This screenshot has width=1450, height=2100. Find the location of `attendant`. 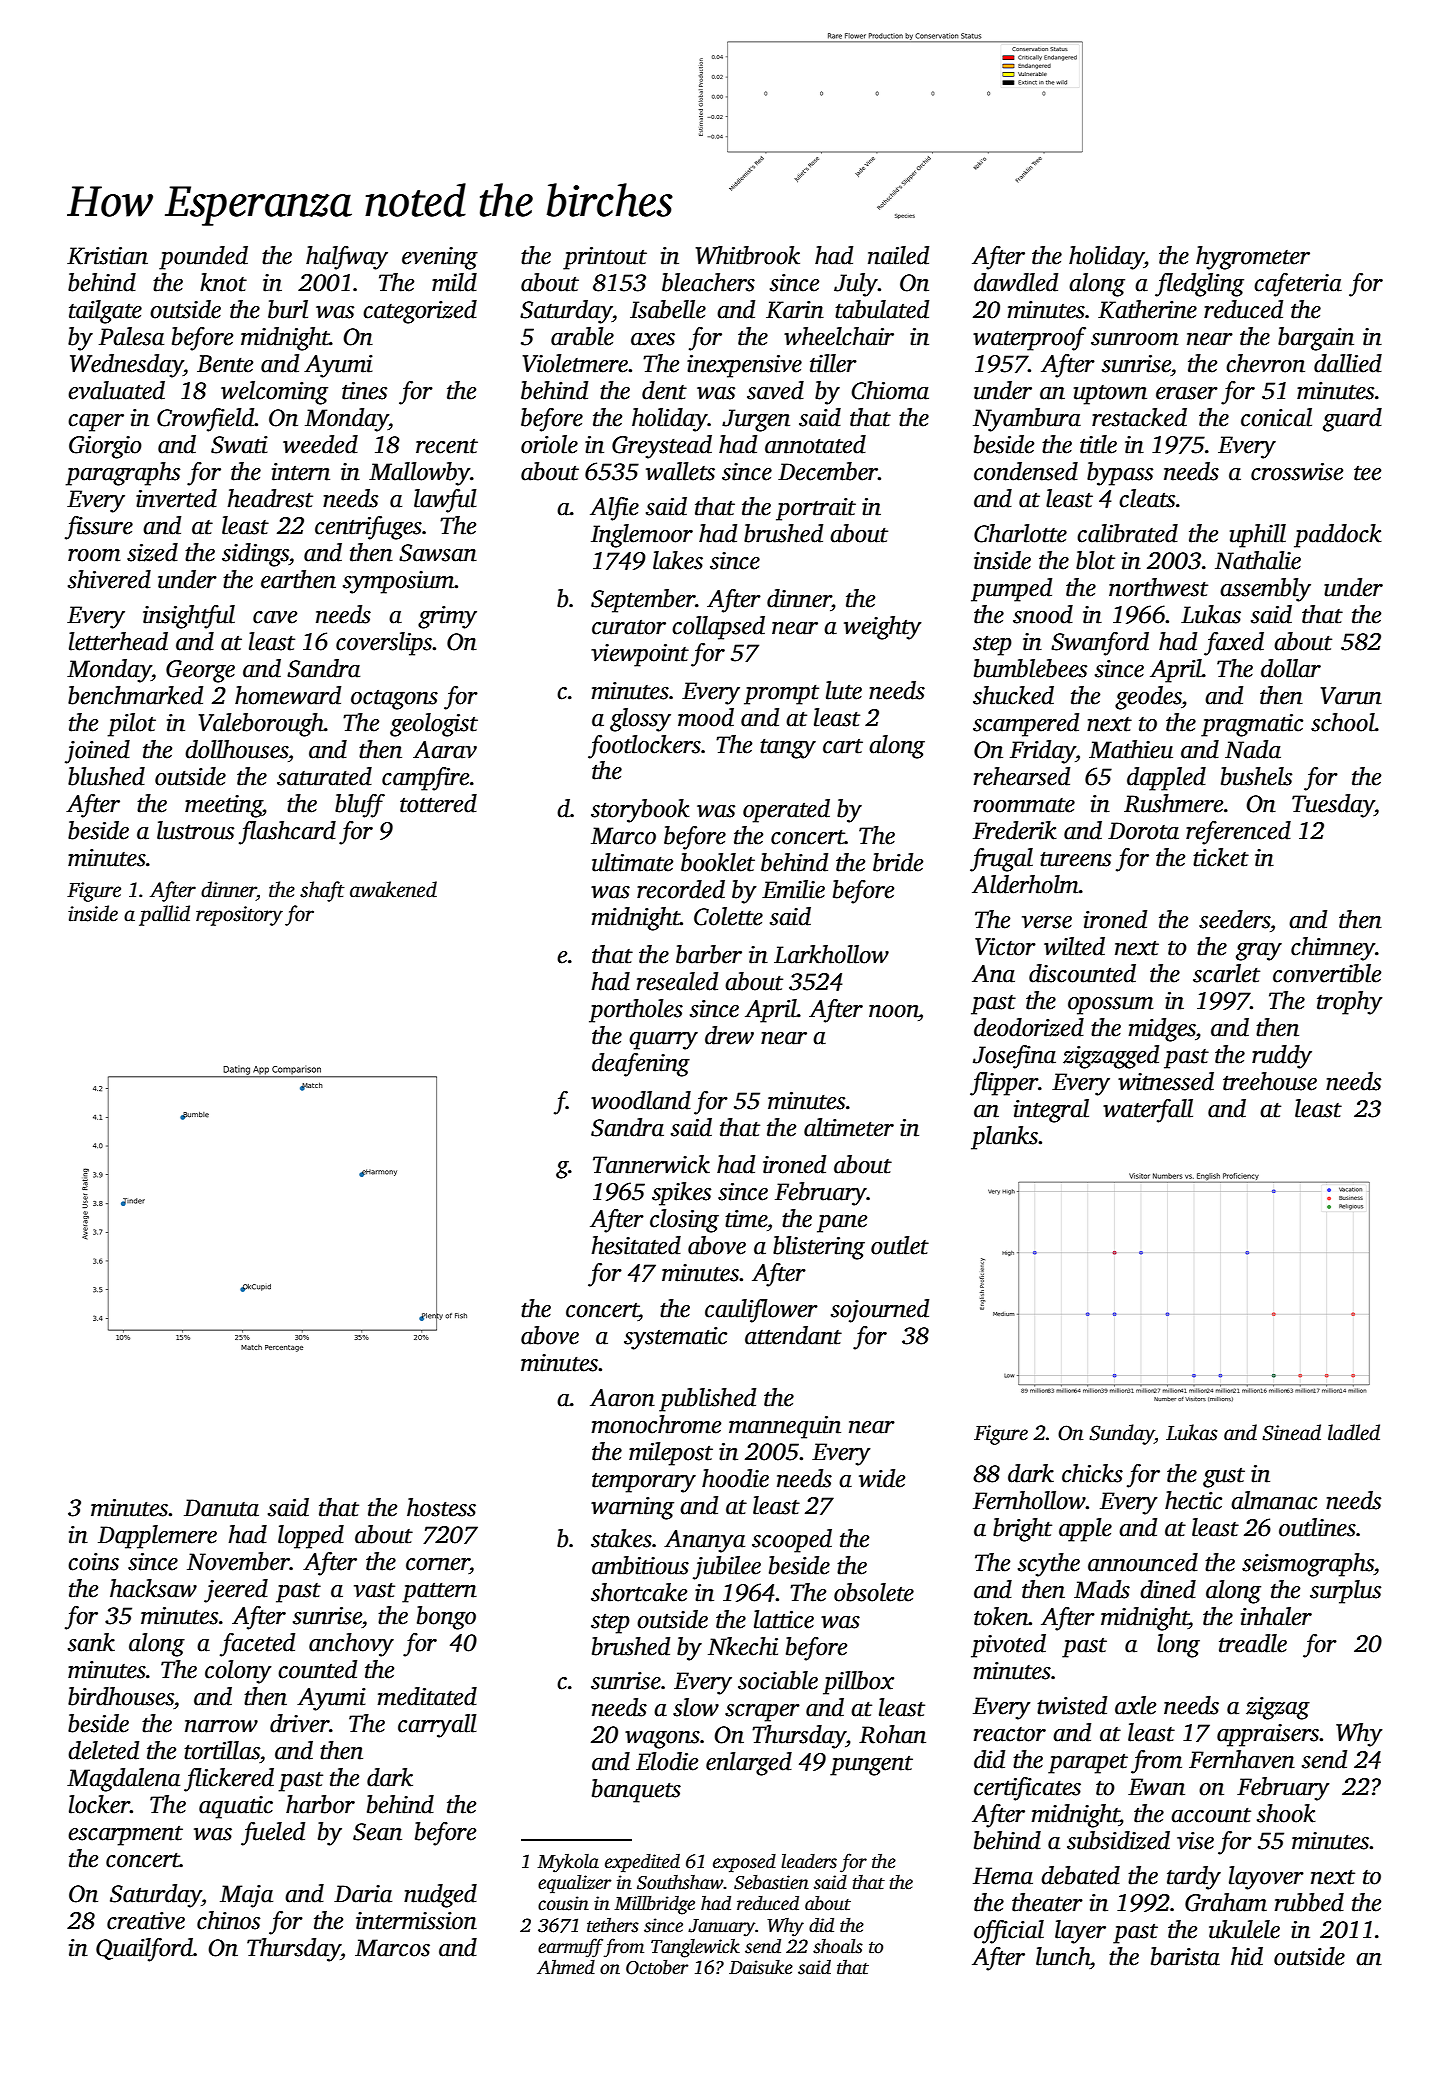

attendant is located at coordinates (793, 1335).
